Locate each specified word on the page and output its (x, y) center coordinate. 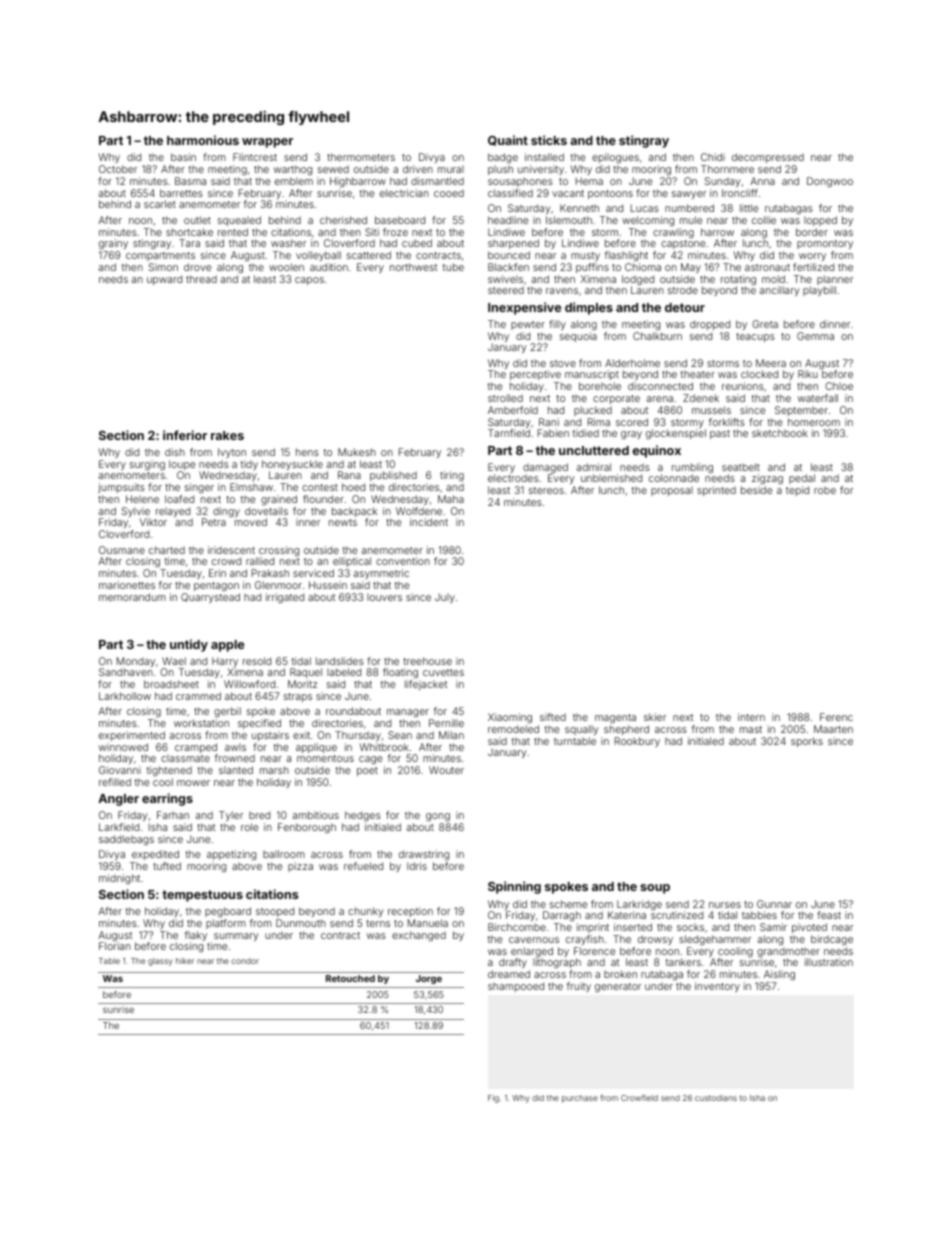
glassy (160, 962)
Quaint (508, 140)
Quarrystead (210, 598)
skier (655, 717)
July (445, 598)
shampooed (516, 987)
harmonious (203, 140)
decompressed (768, 158)
